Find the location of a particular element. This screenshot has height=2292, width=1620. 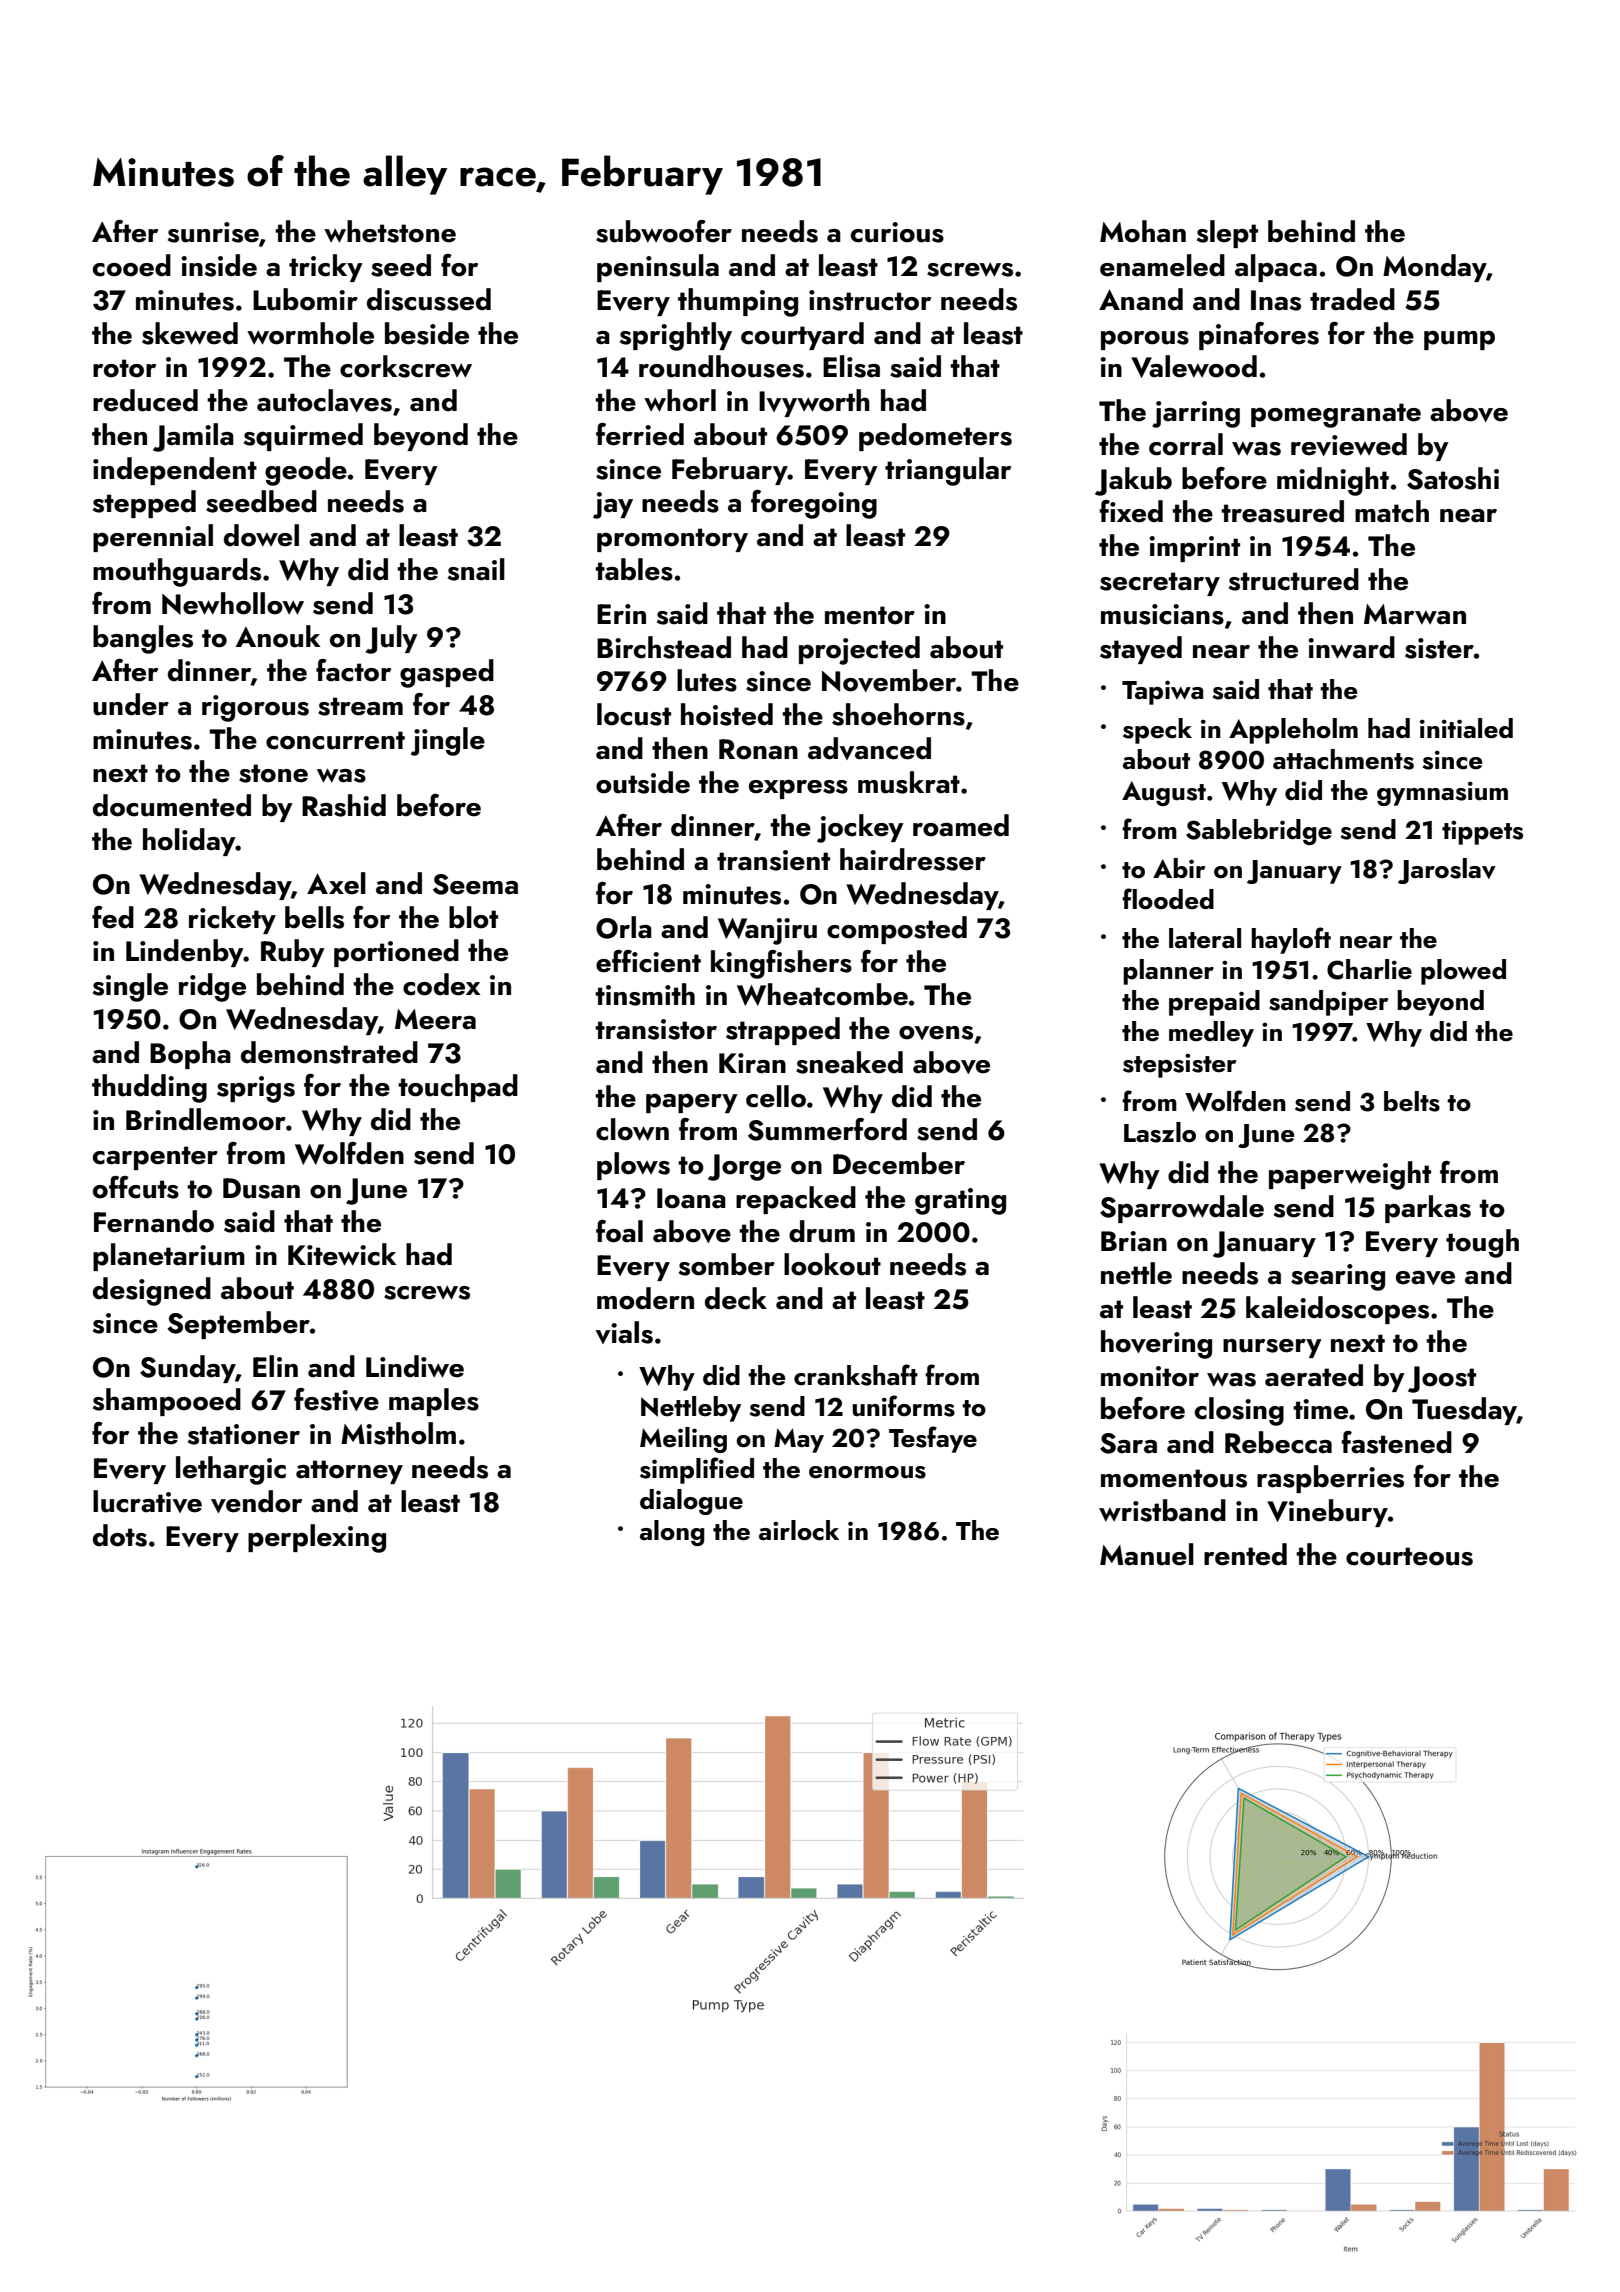

Wheatcombe is located at coordinates (822, 994).
